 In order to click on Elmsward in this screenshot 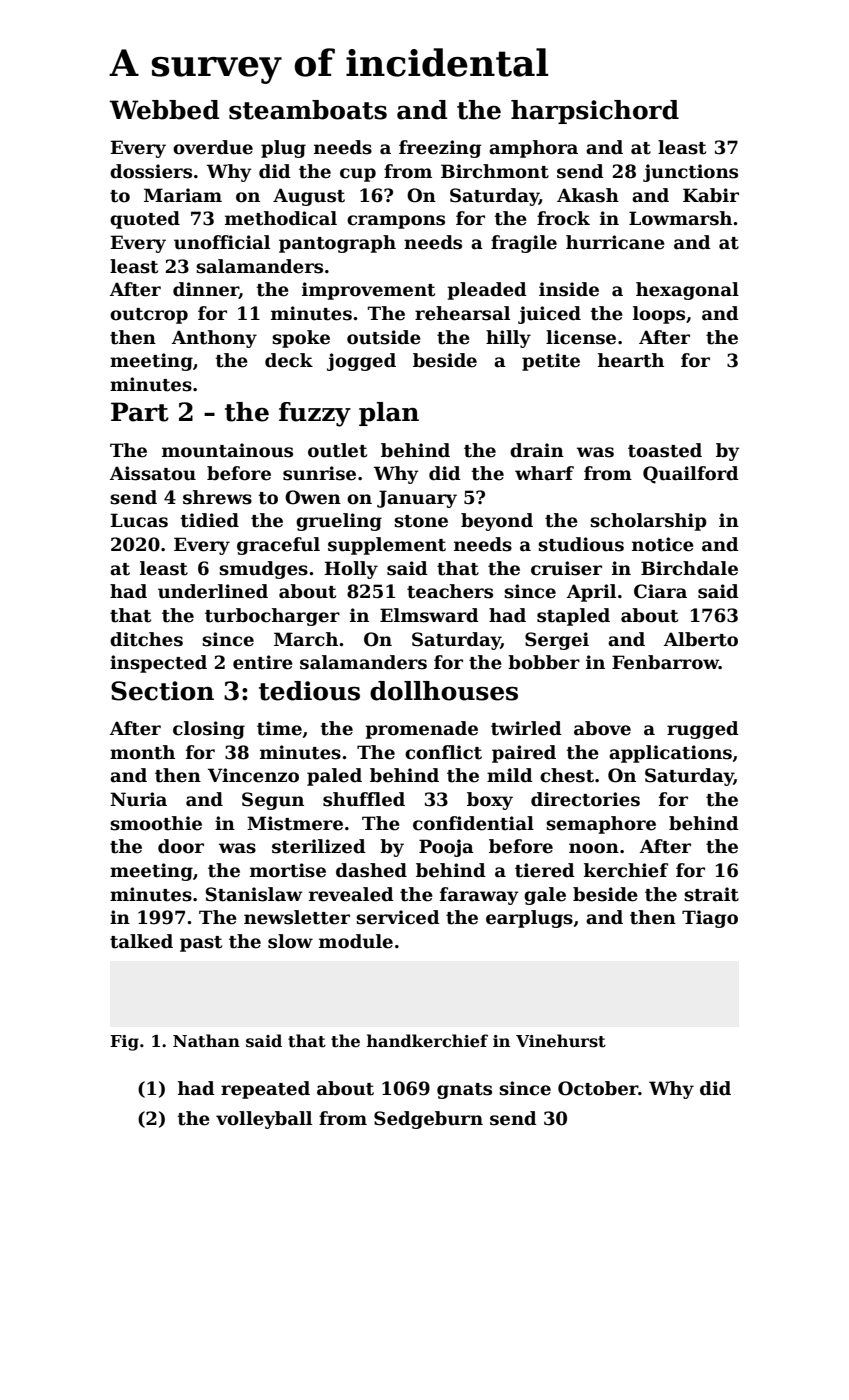, I will do `click(429, 615)`.
